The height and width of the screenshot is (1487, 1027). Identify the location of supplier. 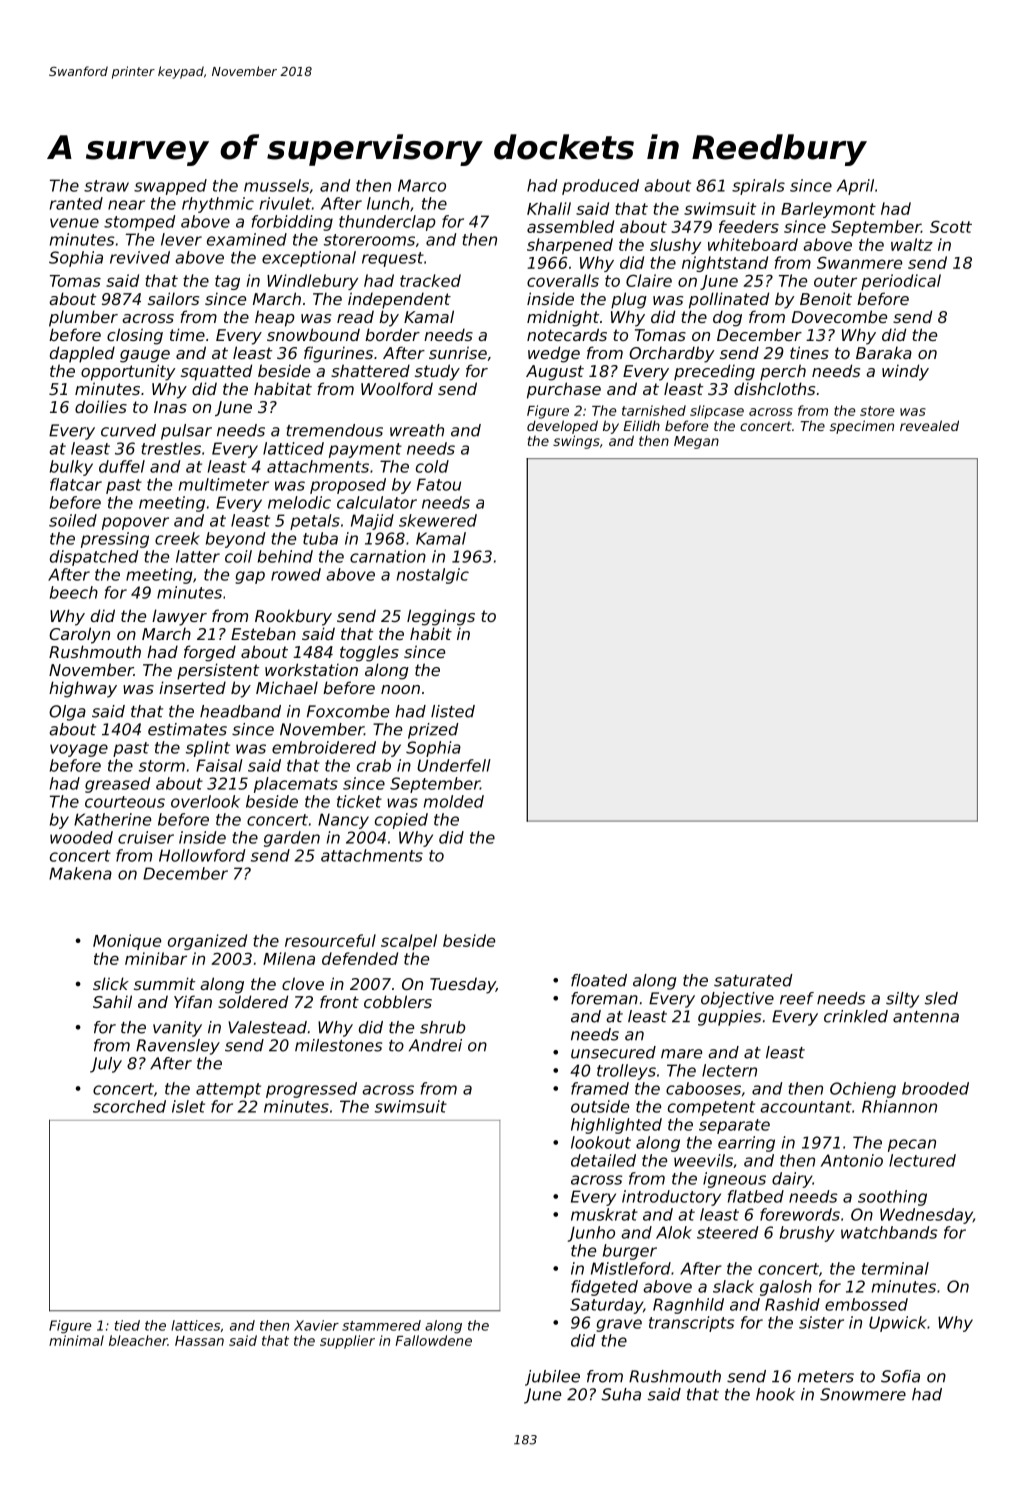
(347, 1342).
